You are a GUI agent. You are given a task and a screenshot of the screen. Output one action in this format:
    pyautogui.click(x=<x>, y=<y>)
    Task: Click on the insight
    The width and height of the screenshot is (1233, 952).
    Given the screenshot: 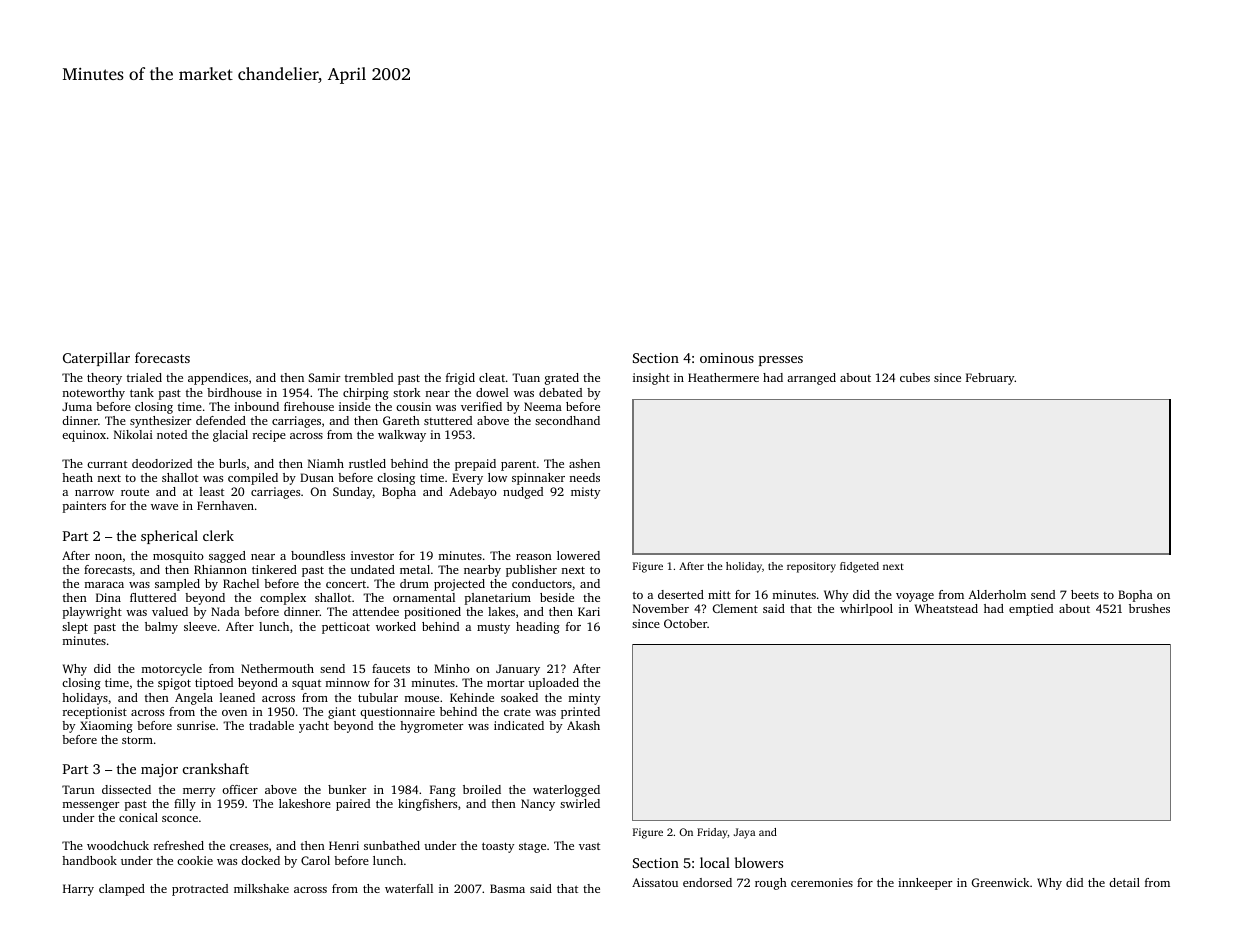 What is the action you would take?
    pyautogui.click(x=651, y=379)
